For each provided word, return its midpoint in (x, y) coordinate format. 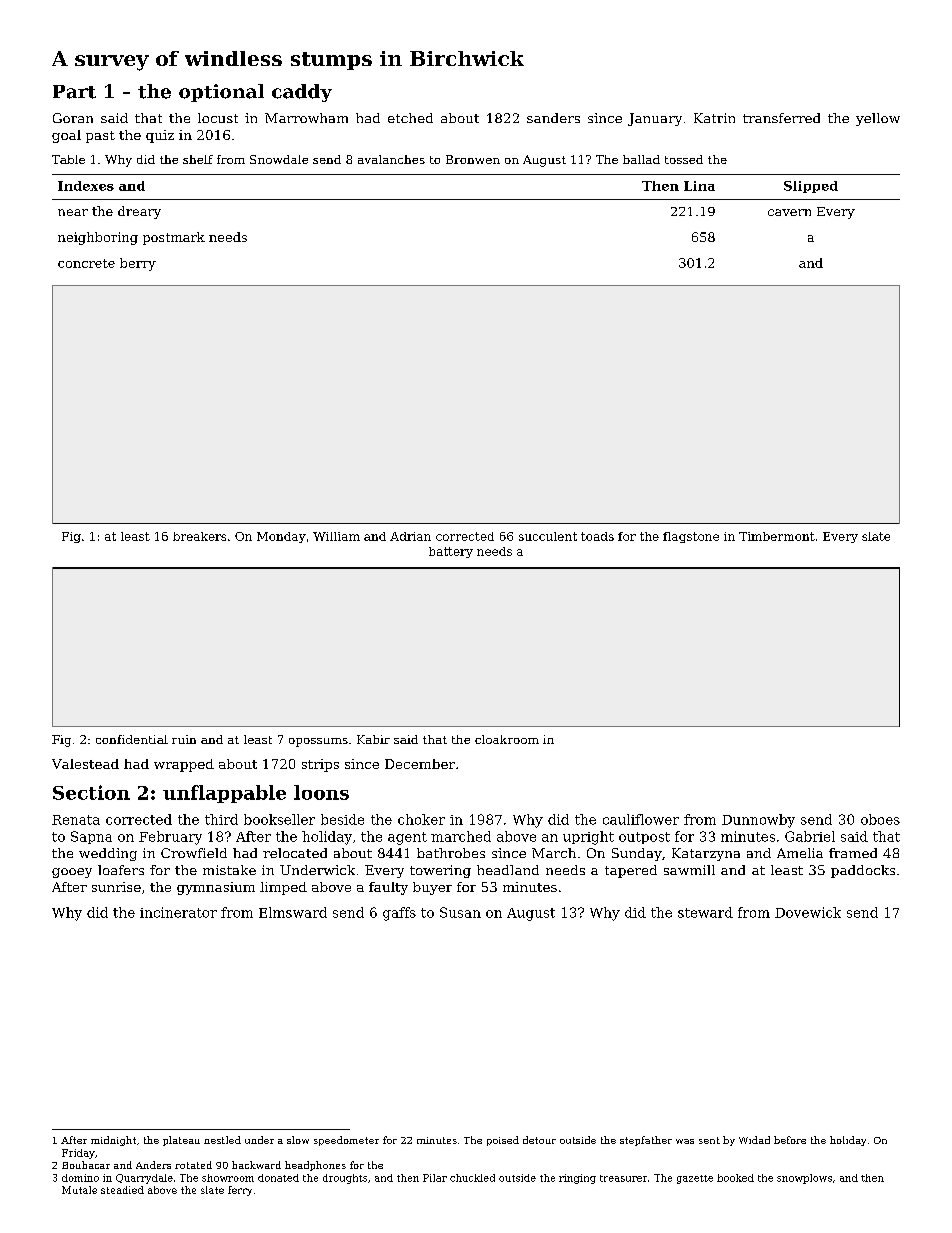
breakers (199, 536)
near (73, 212)
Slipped (811, 187)
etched (410, 118)
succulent (548, 536)
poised (503, 1141)
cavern (789, 212)
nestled (222, 1140)
